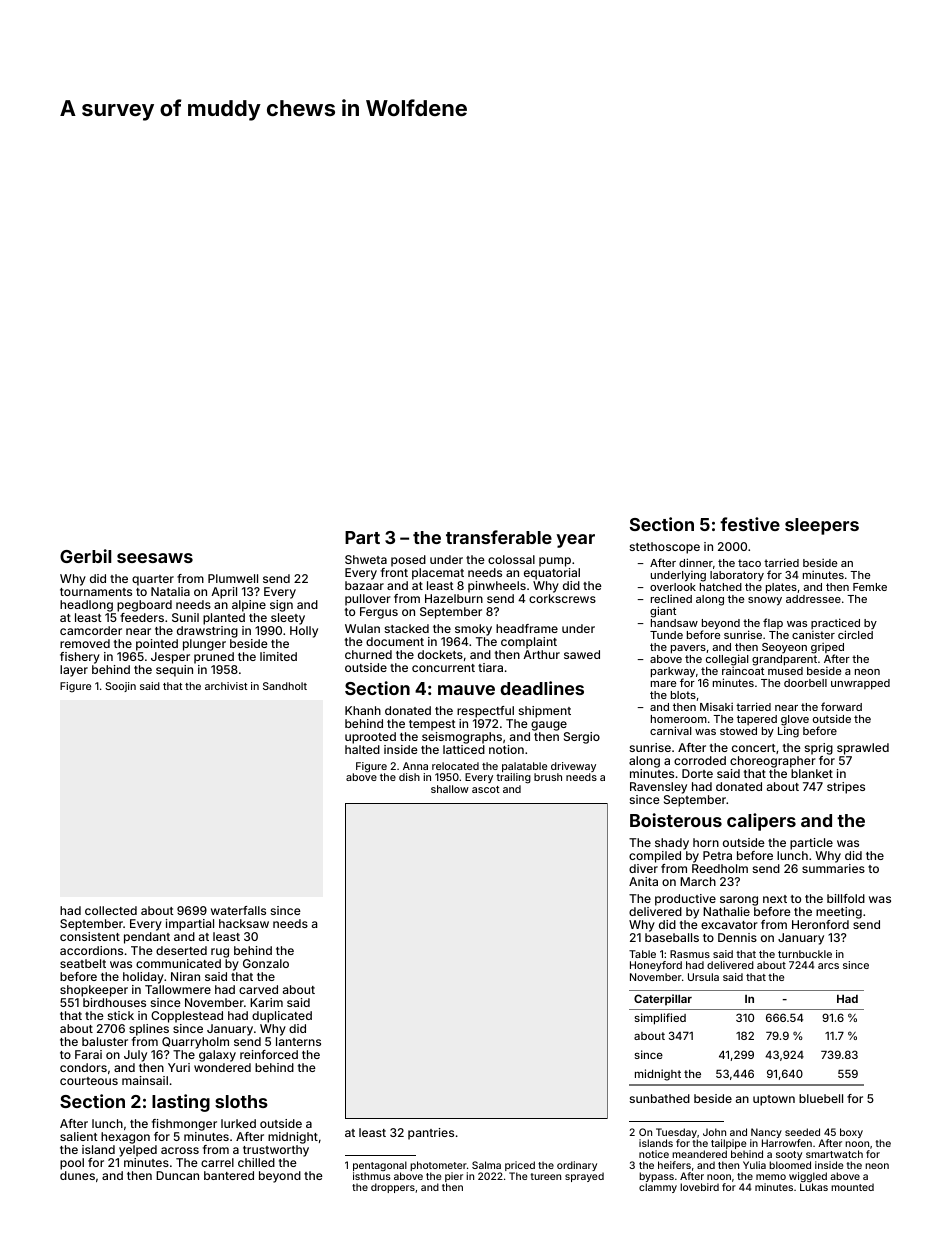 Image resolution: width=952 pixels, height=1233 pixels. I want to click on hacksaw, so click(244, 923).
